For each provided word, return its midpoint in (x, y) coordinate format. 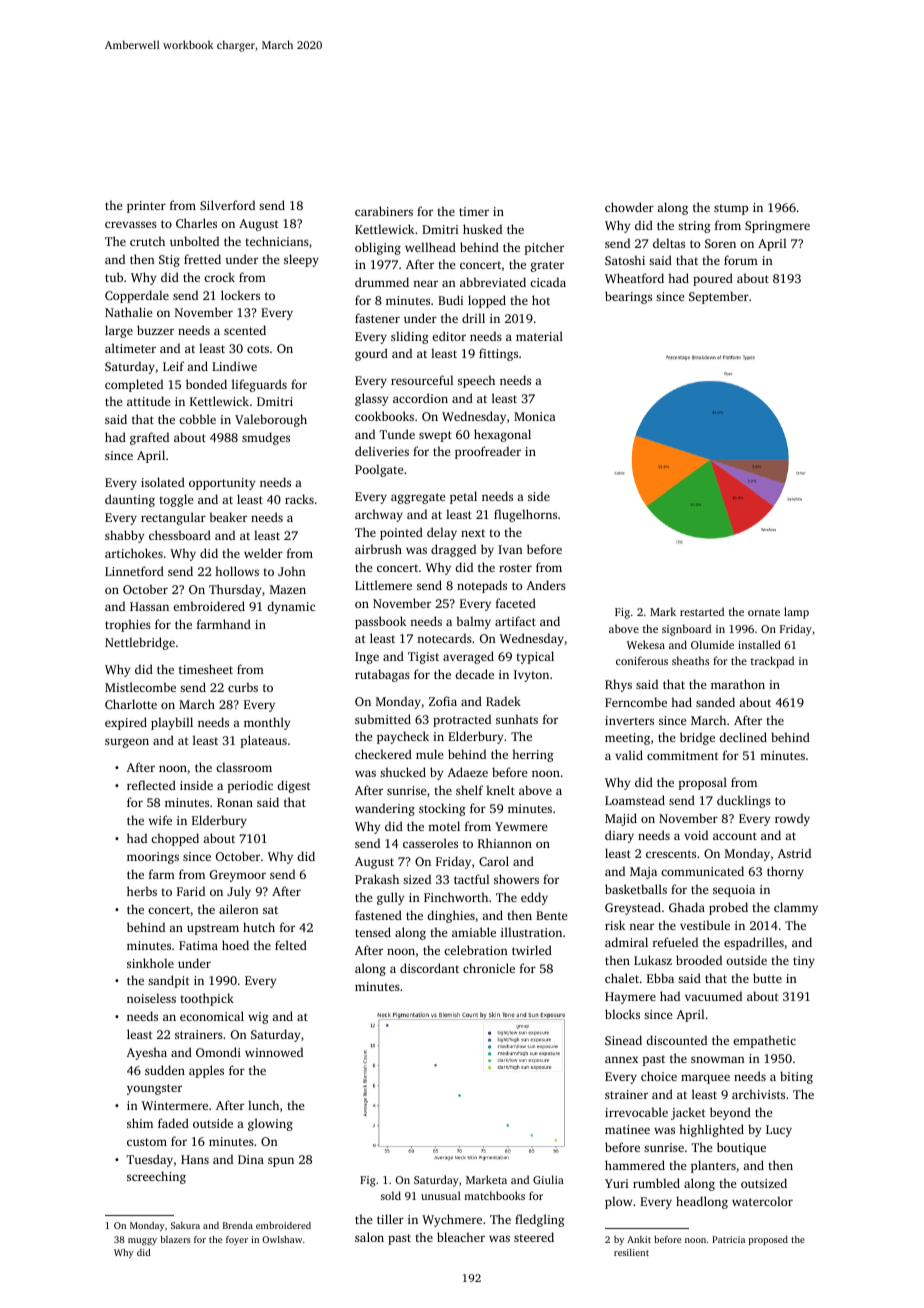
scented (245, 330)
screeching (156, 1177)
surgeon (127, 743)
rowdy (792, 819)
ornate (764, 612)
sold (391, 1195)
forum (741, 260)
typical (535, 657)
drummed (382, 282)
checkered (383, 754)
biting (796, 1077)
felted (291, 945)
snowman (718, 1059)
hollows (237, 571)
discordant (429, 968)
